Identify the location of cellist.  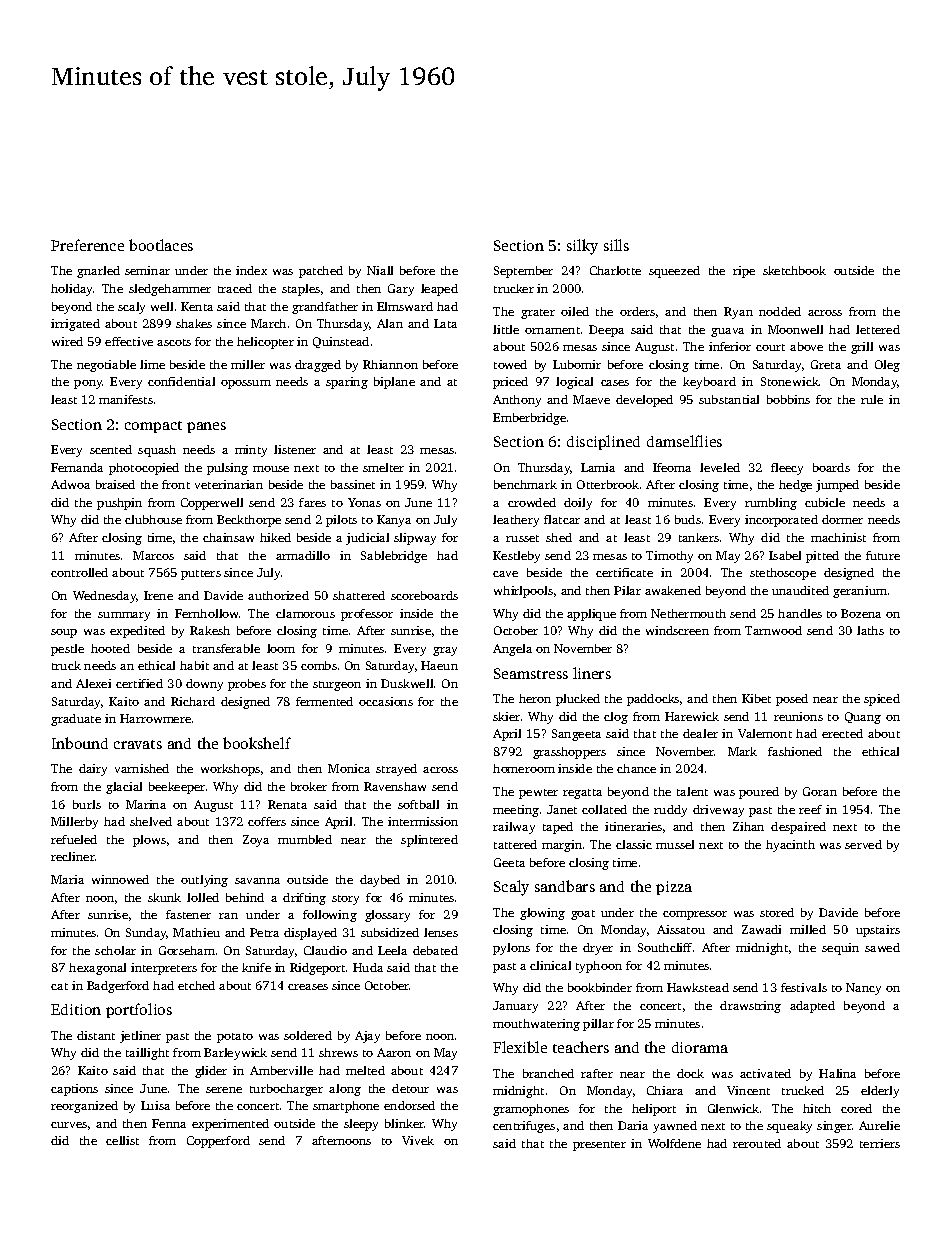
(122, 1140).
